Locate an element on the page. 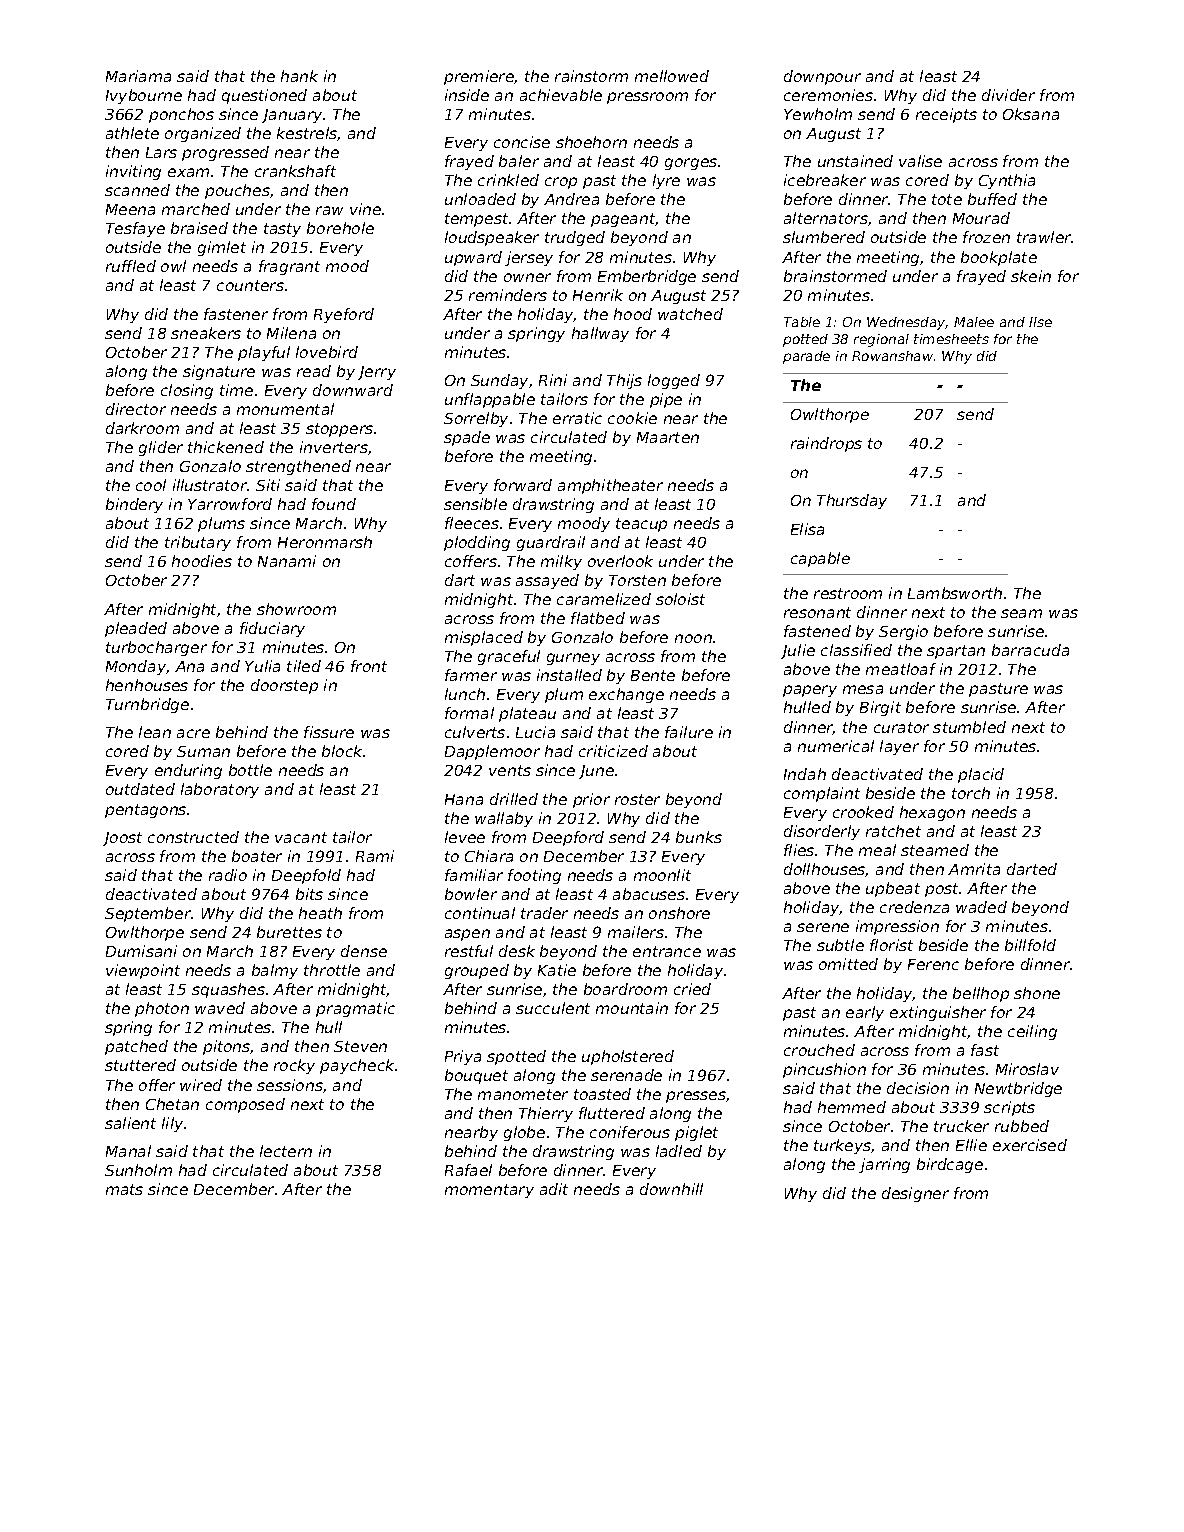 The width and height of the page is (1184, 1532). assayed is located at coordinates (547, 581).
